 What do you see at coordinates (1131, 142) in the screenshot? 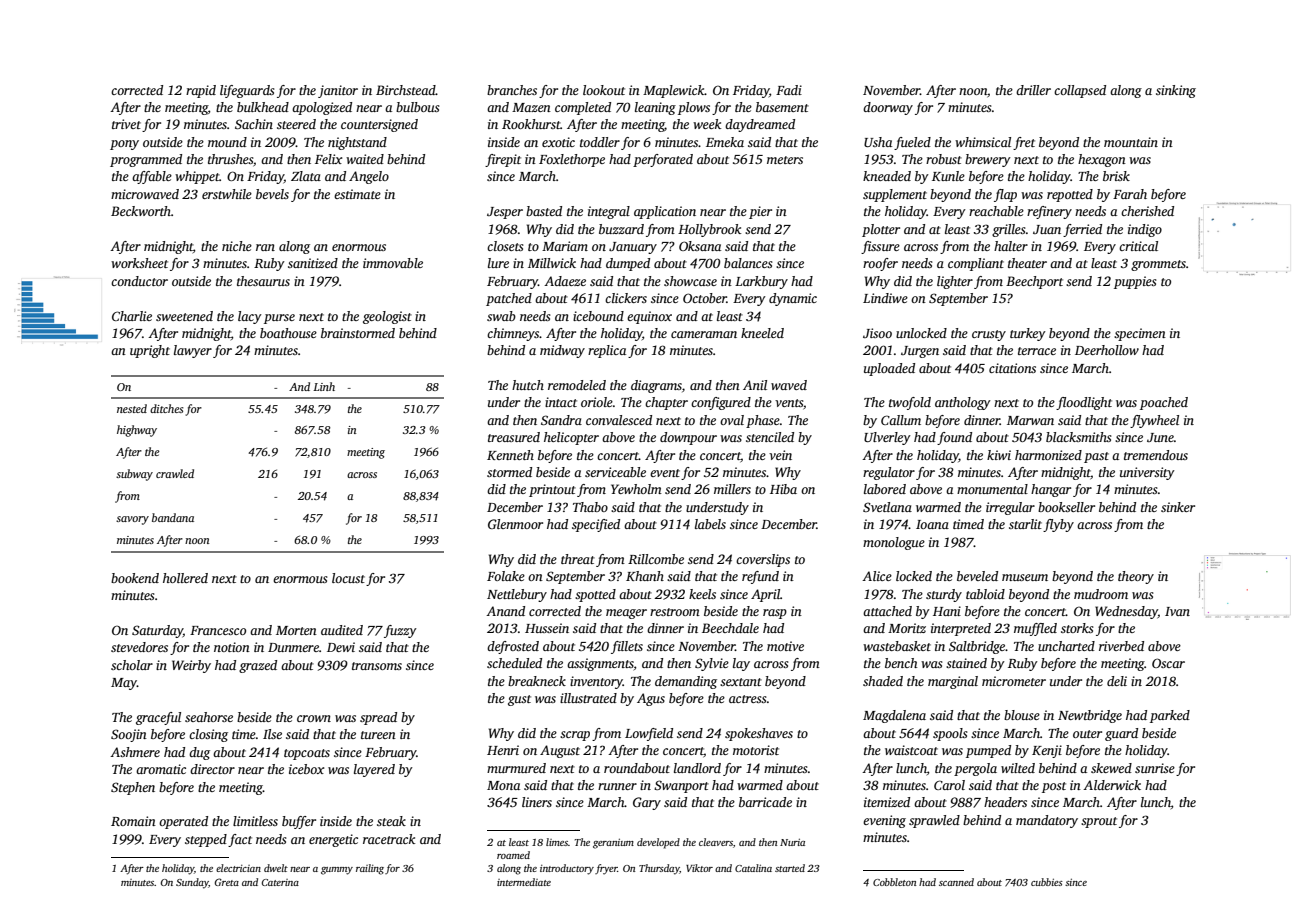
I see `mountain` at bounding box center [1131, 142].
